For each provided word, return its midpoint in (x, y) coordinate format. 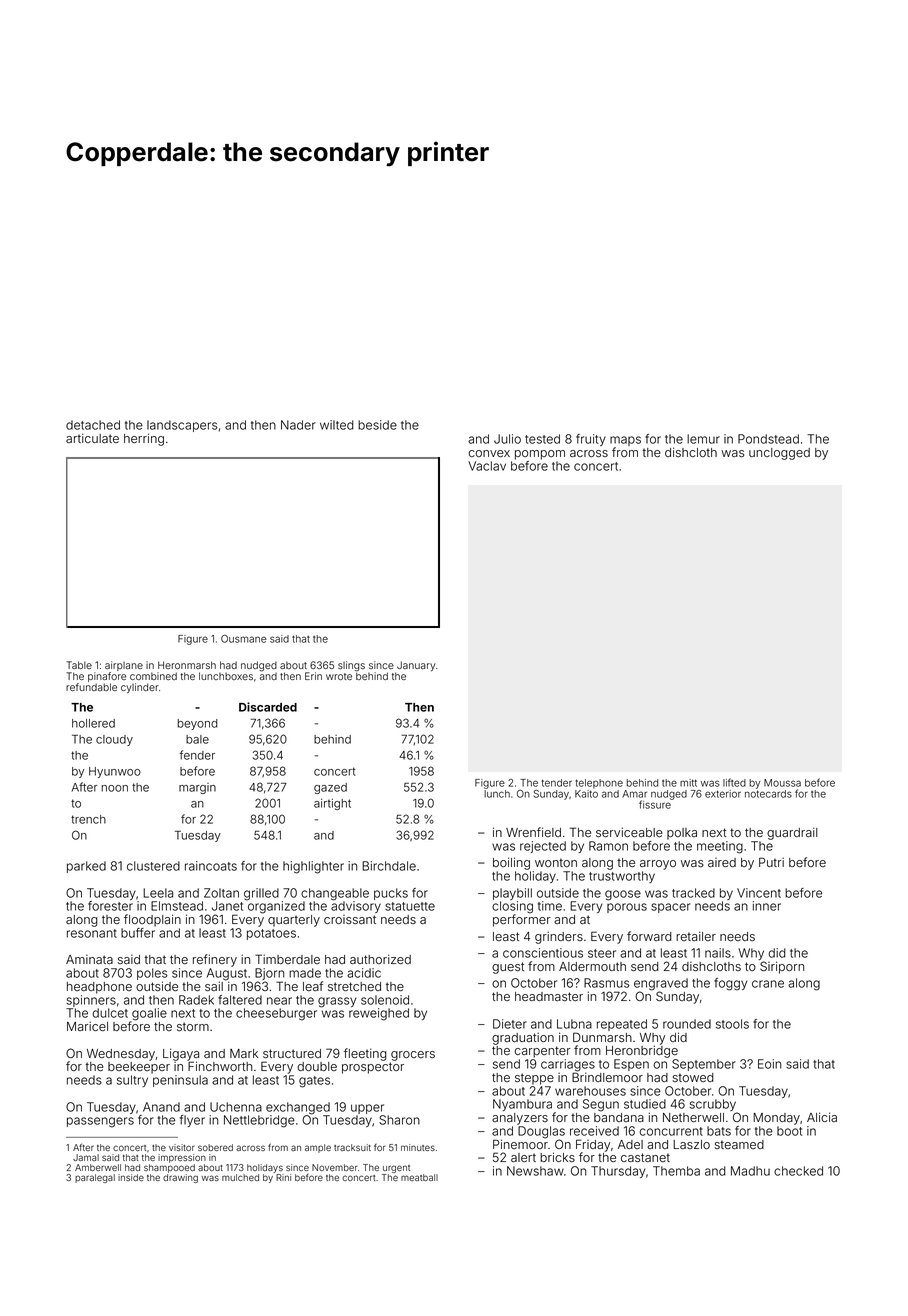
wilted (337, 425)
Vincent (759, 893)
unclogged (779, 454)
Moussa (782, 783)
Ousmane (243, 639)
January (416, 666)
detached (93, 425)
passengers (100, 1122)
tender (557, 783)
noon (114, 788)
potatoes (271, 934)
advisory (356, 907)
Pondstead (768, 439)
